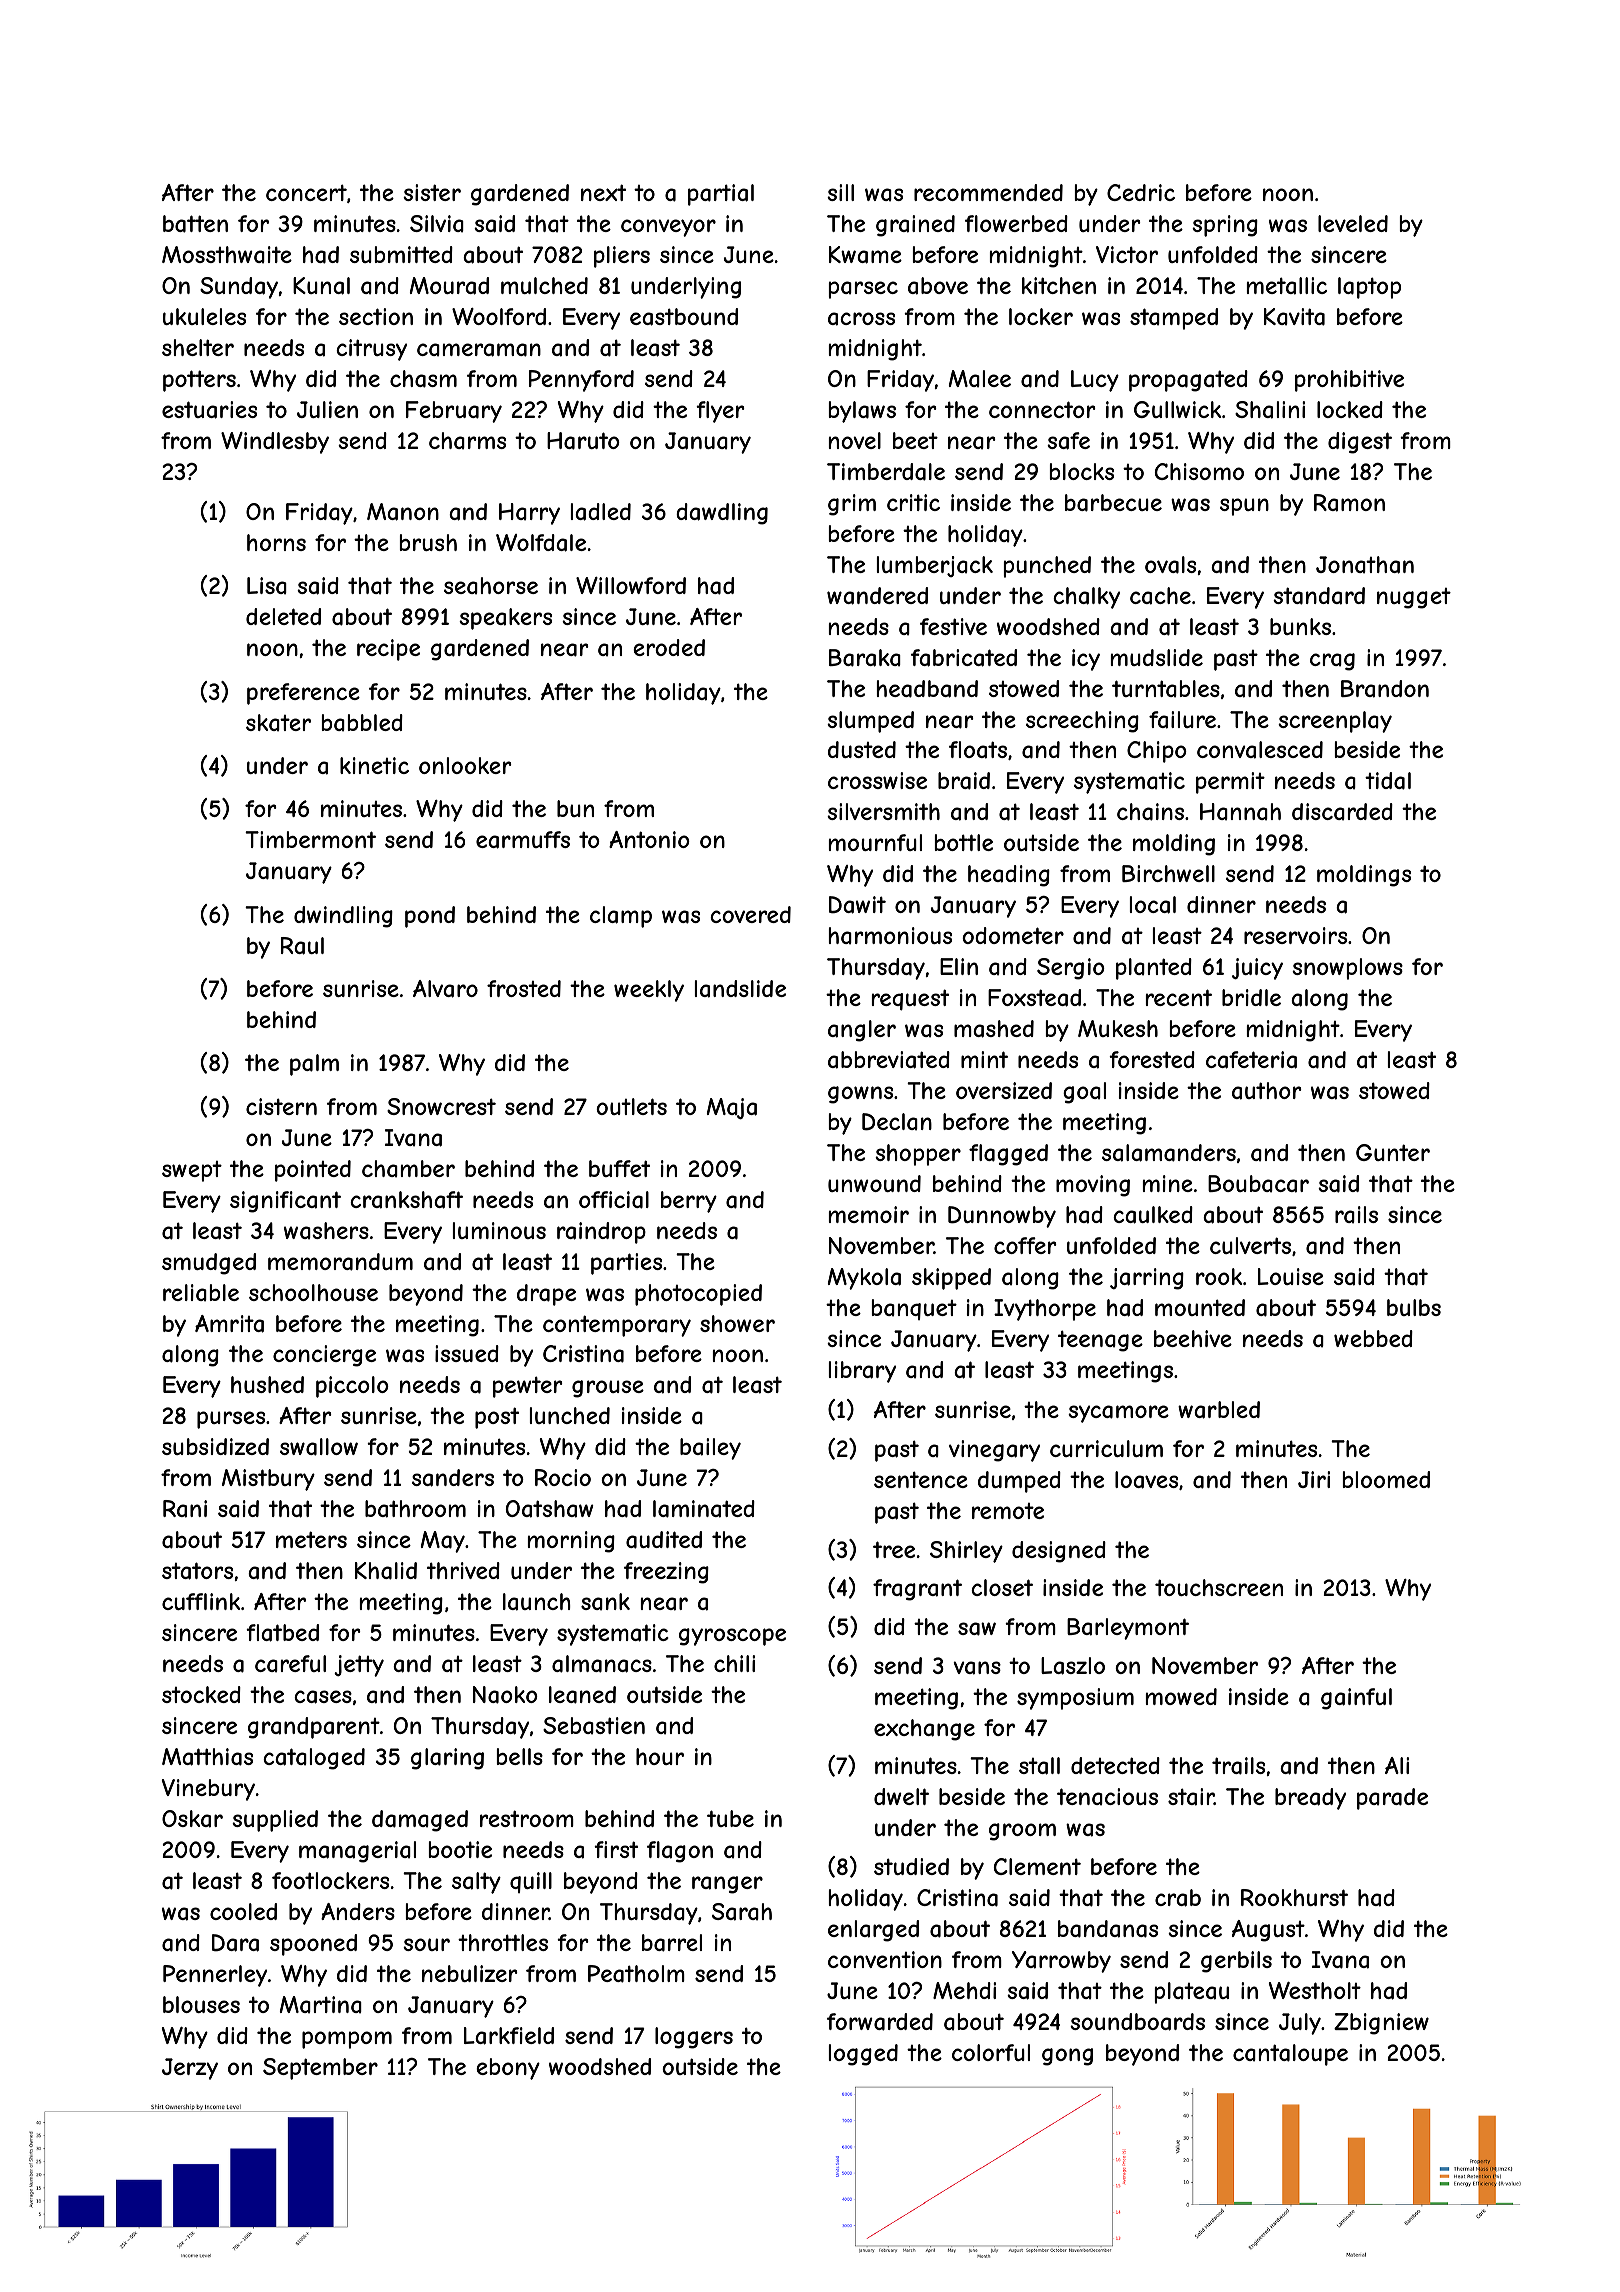 Image resolution: width=1620 pixels, height=2292 pixels. I want to click on Dawit, so click(857, 905).
